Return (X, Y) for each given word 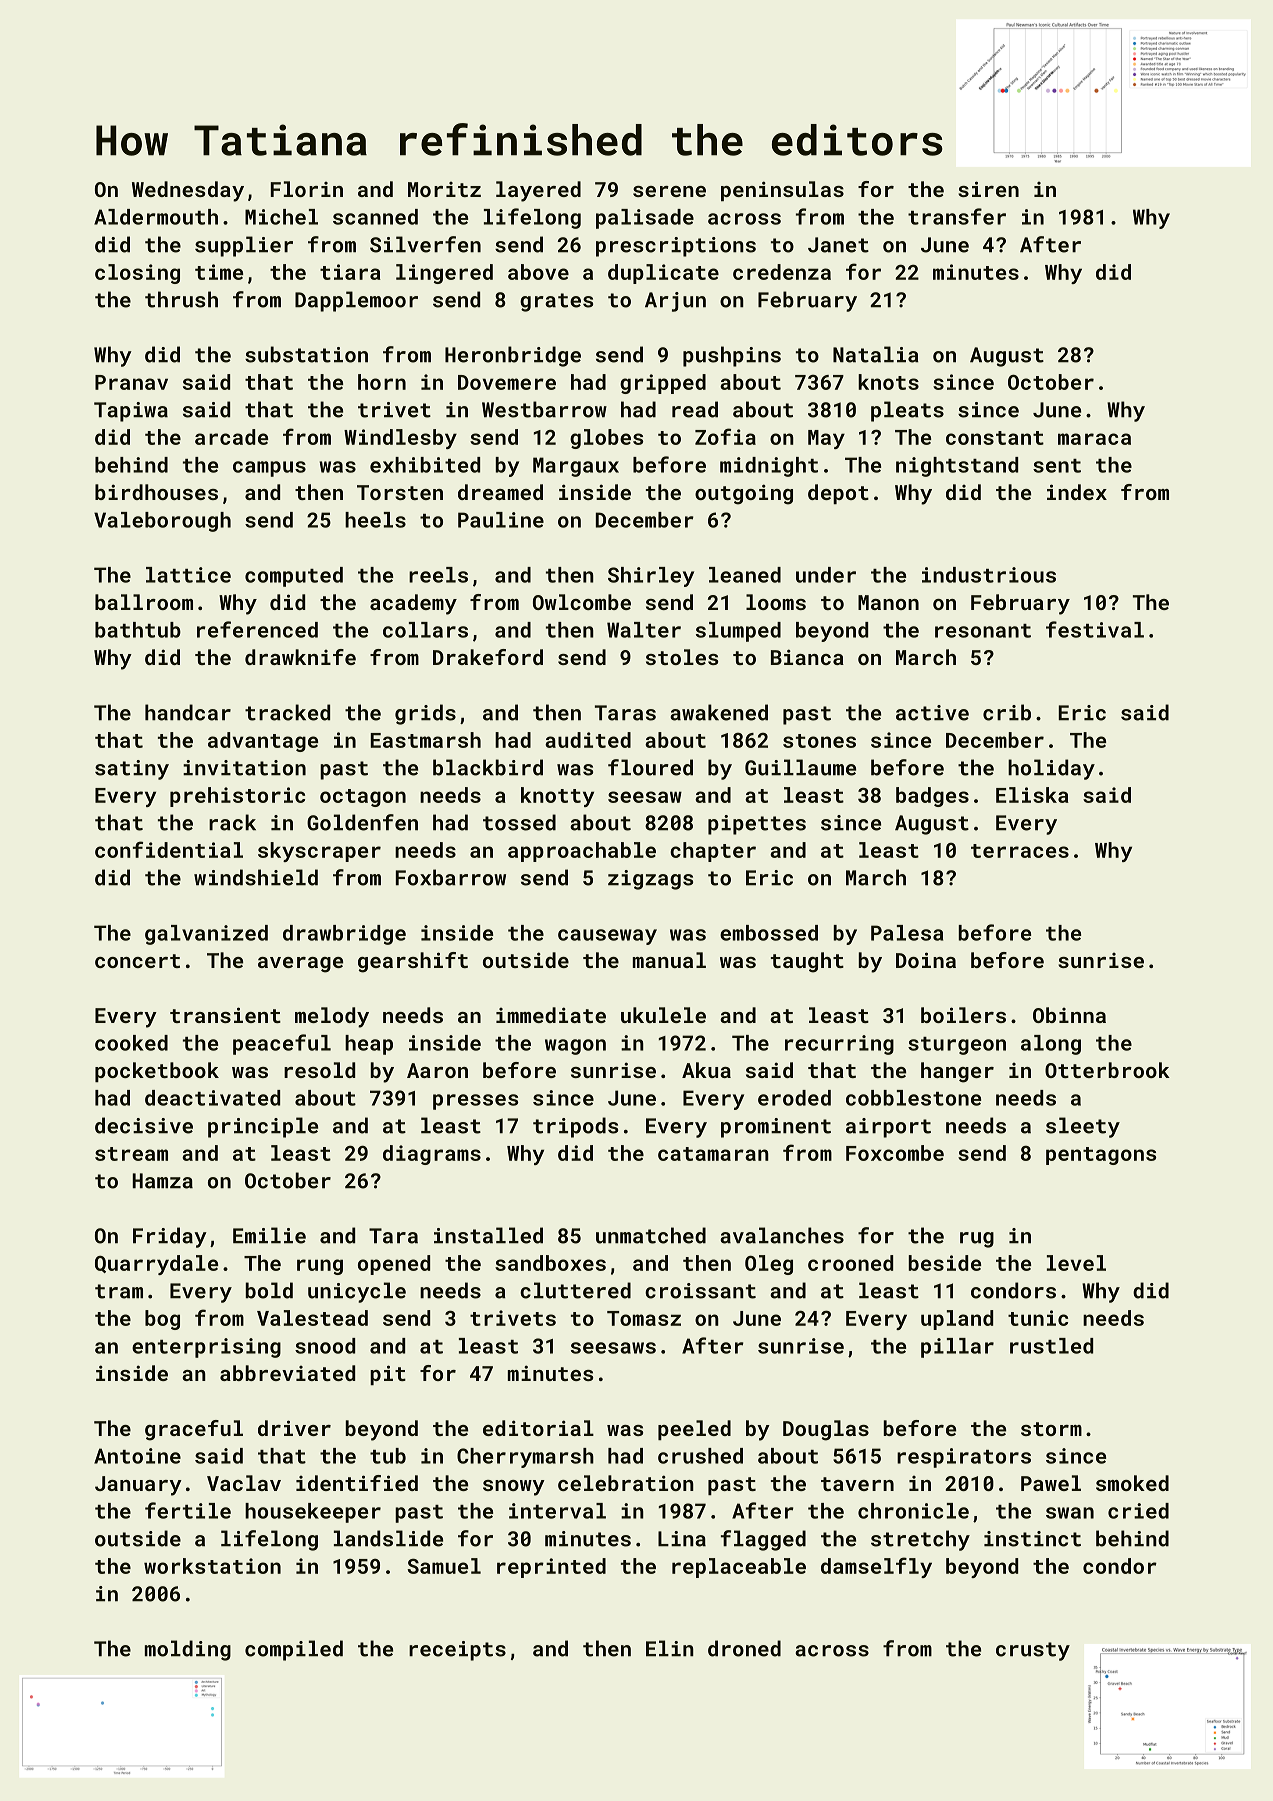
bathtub (138, 630)
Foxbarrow (451, 877)
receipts (457, 1651)
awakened (719, 712)
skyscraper (319, 852)
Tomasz (644, 1318)
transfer (957, 216)
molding (188, 1650)
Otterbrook (1107, 1070)
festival (1095, 629)
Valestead (312, 1318)
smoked (1132, 1483)
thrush (181, 299)
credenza (782, 272)
